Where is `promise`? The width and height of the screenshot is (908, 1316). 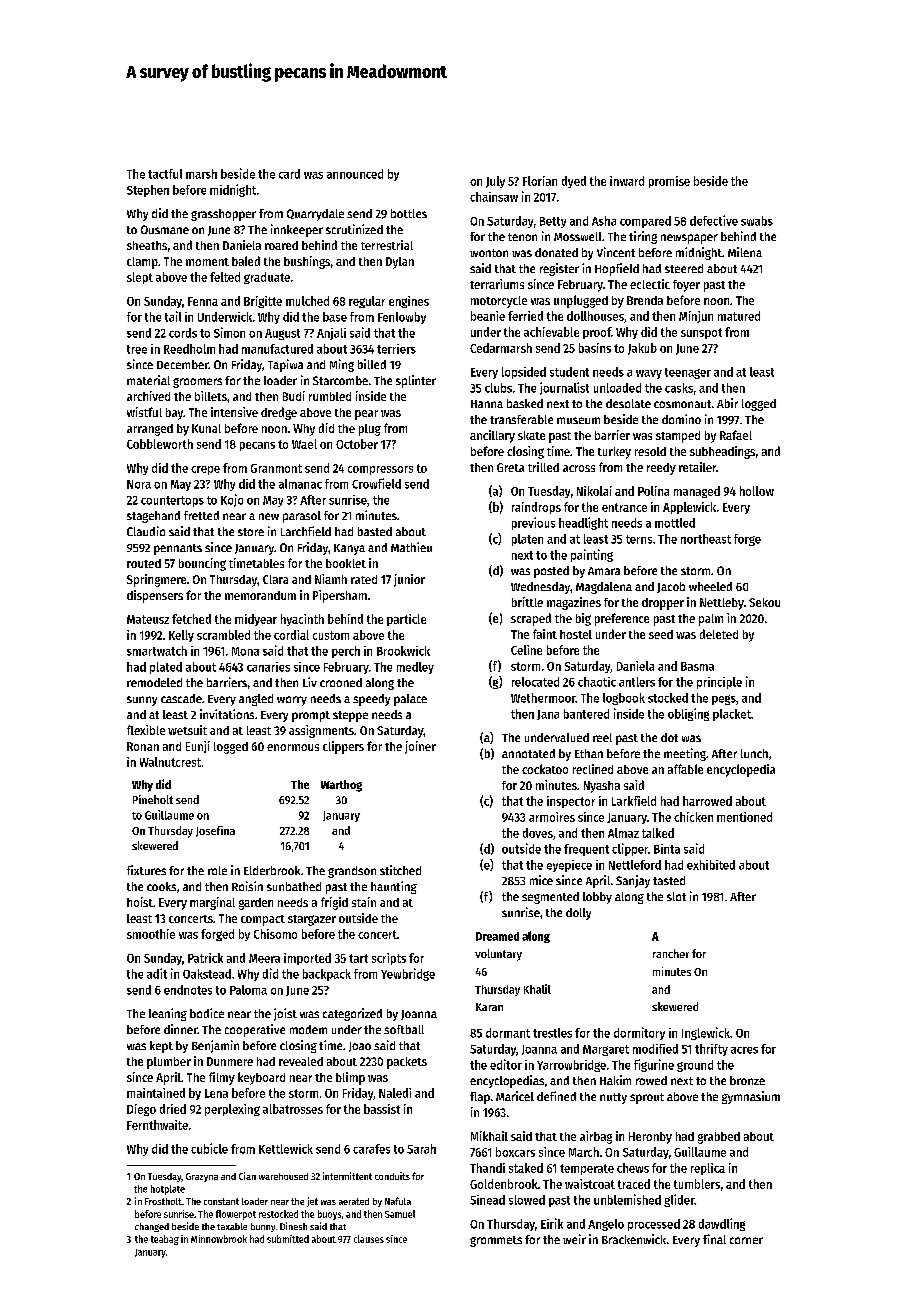
promise is located at coordinates (669, 182).
